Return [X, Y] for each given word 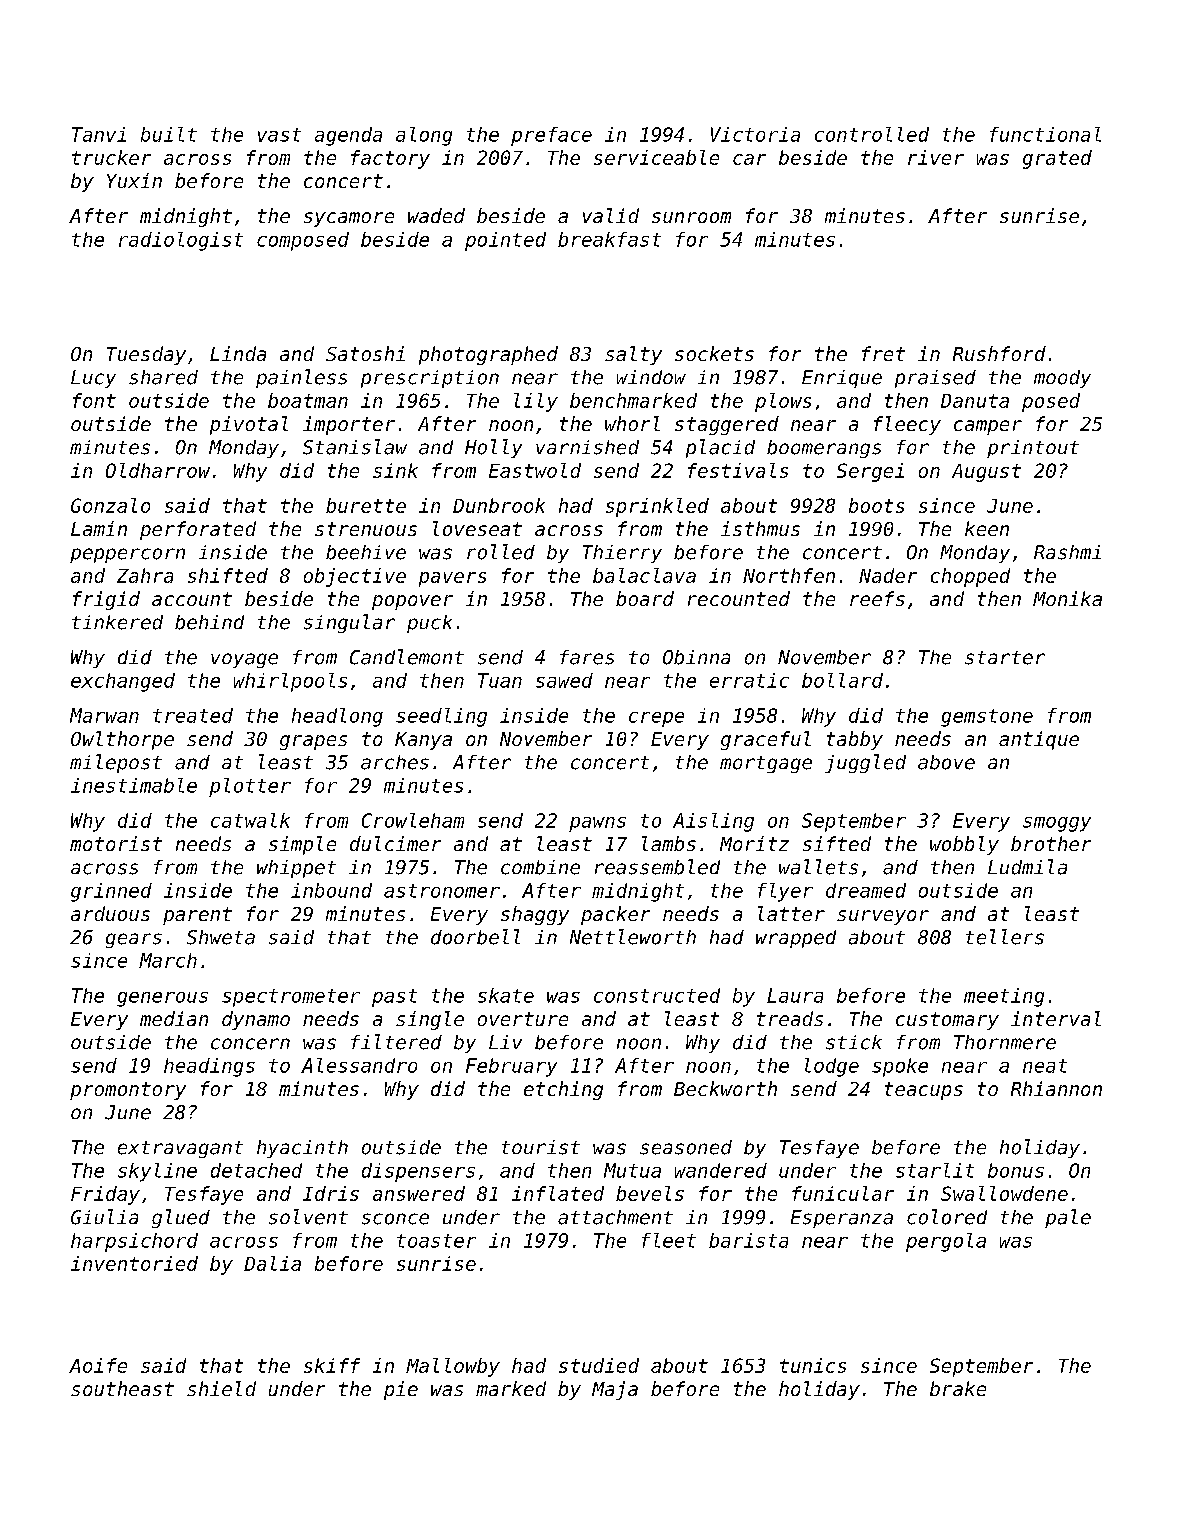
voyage [244, 660]
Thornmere [1005, 1042]
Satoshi [365, 353]
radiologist [181, 241]
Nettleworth [633, 937]
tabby [855, 740]
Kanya [423, 741]
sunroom [691, 217]
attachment [615, 1217]
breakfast [609, 239]
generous [162, 999]
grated [1057, 159]
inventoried [134, 1263]
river [936, 157]
